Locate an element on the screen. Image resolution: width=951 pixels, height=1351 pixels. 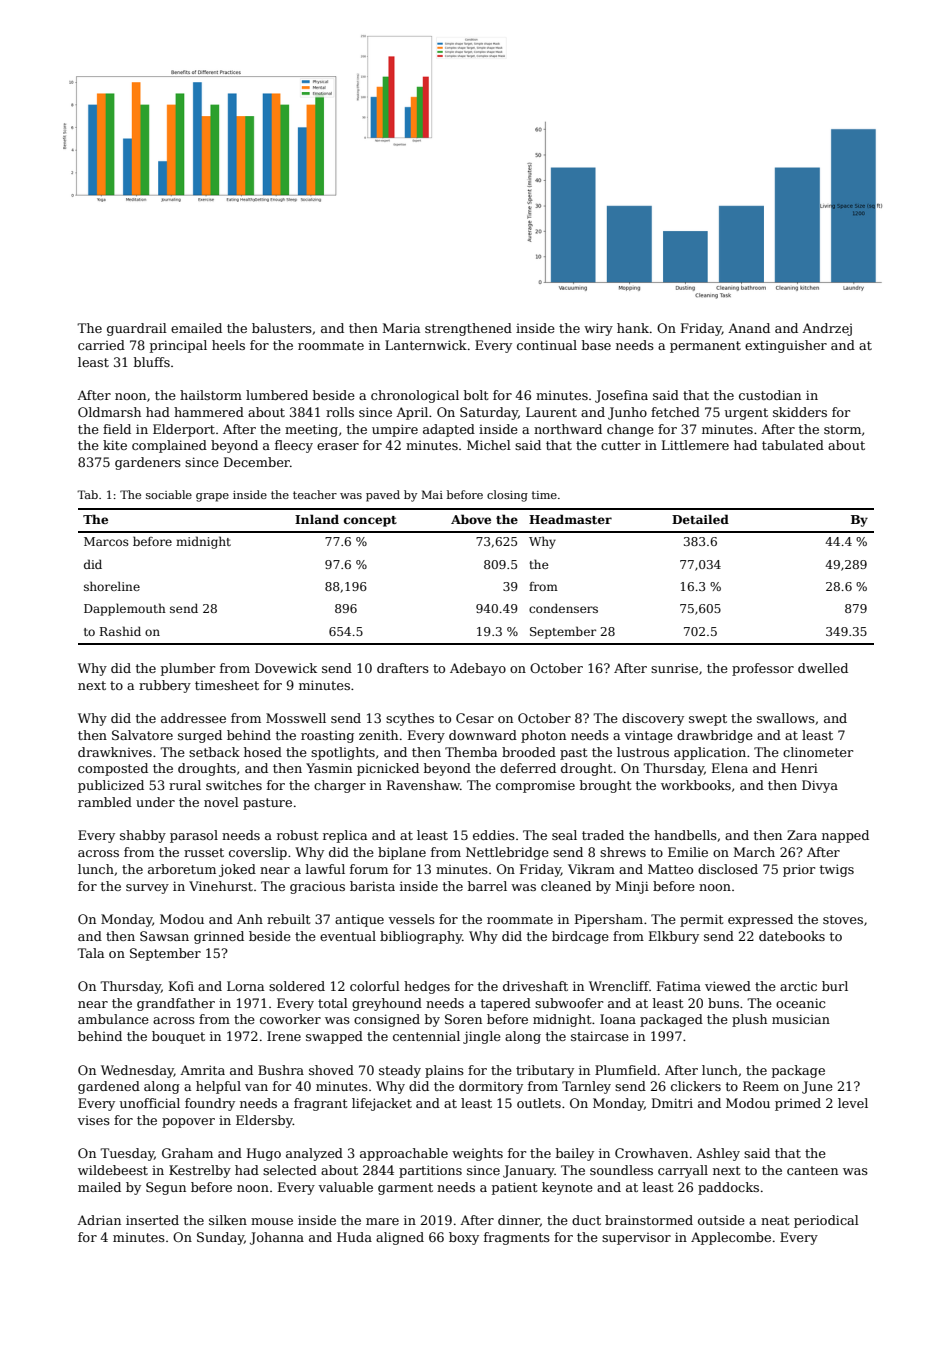
guardrail is located at coordinates (137, 329).
